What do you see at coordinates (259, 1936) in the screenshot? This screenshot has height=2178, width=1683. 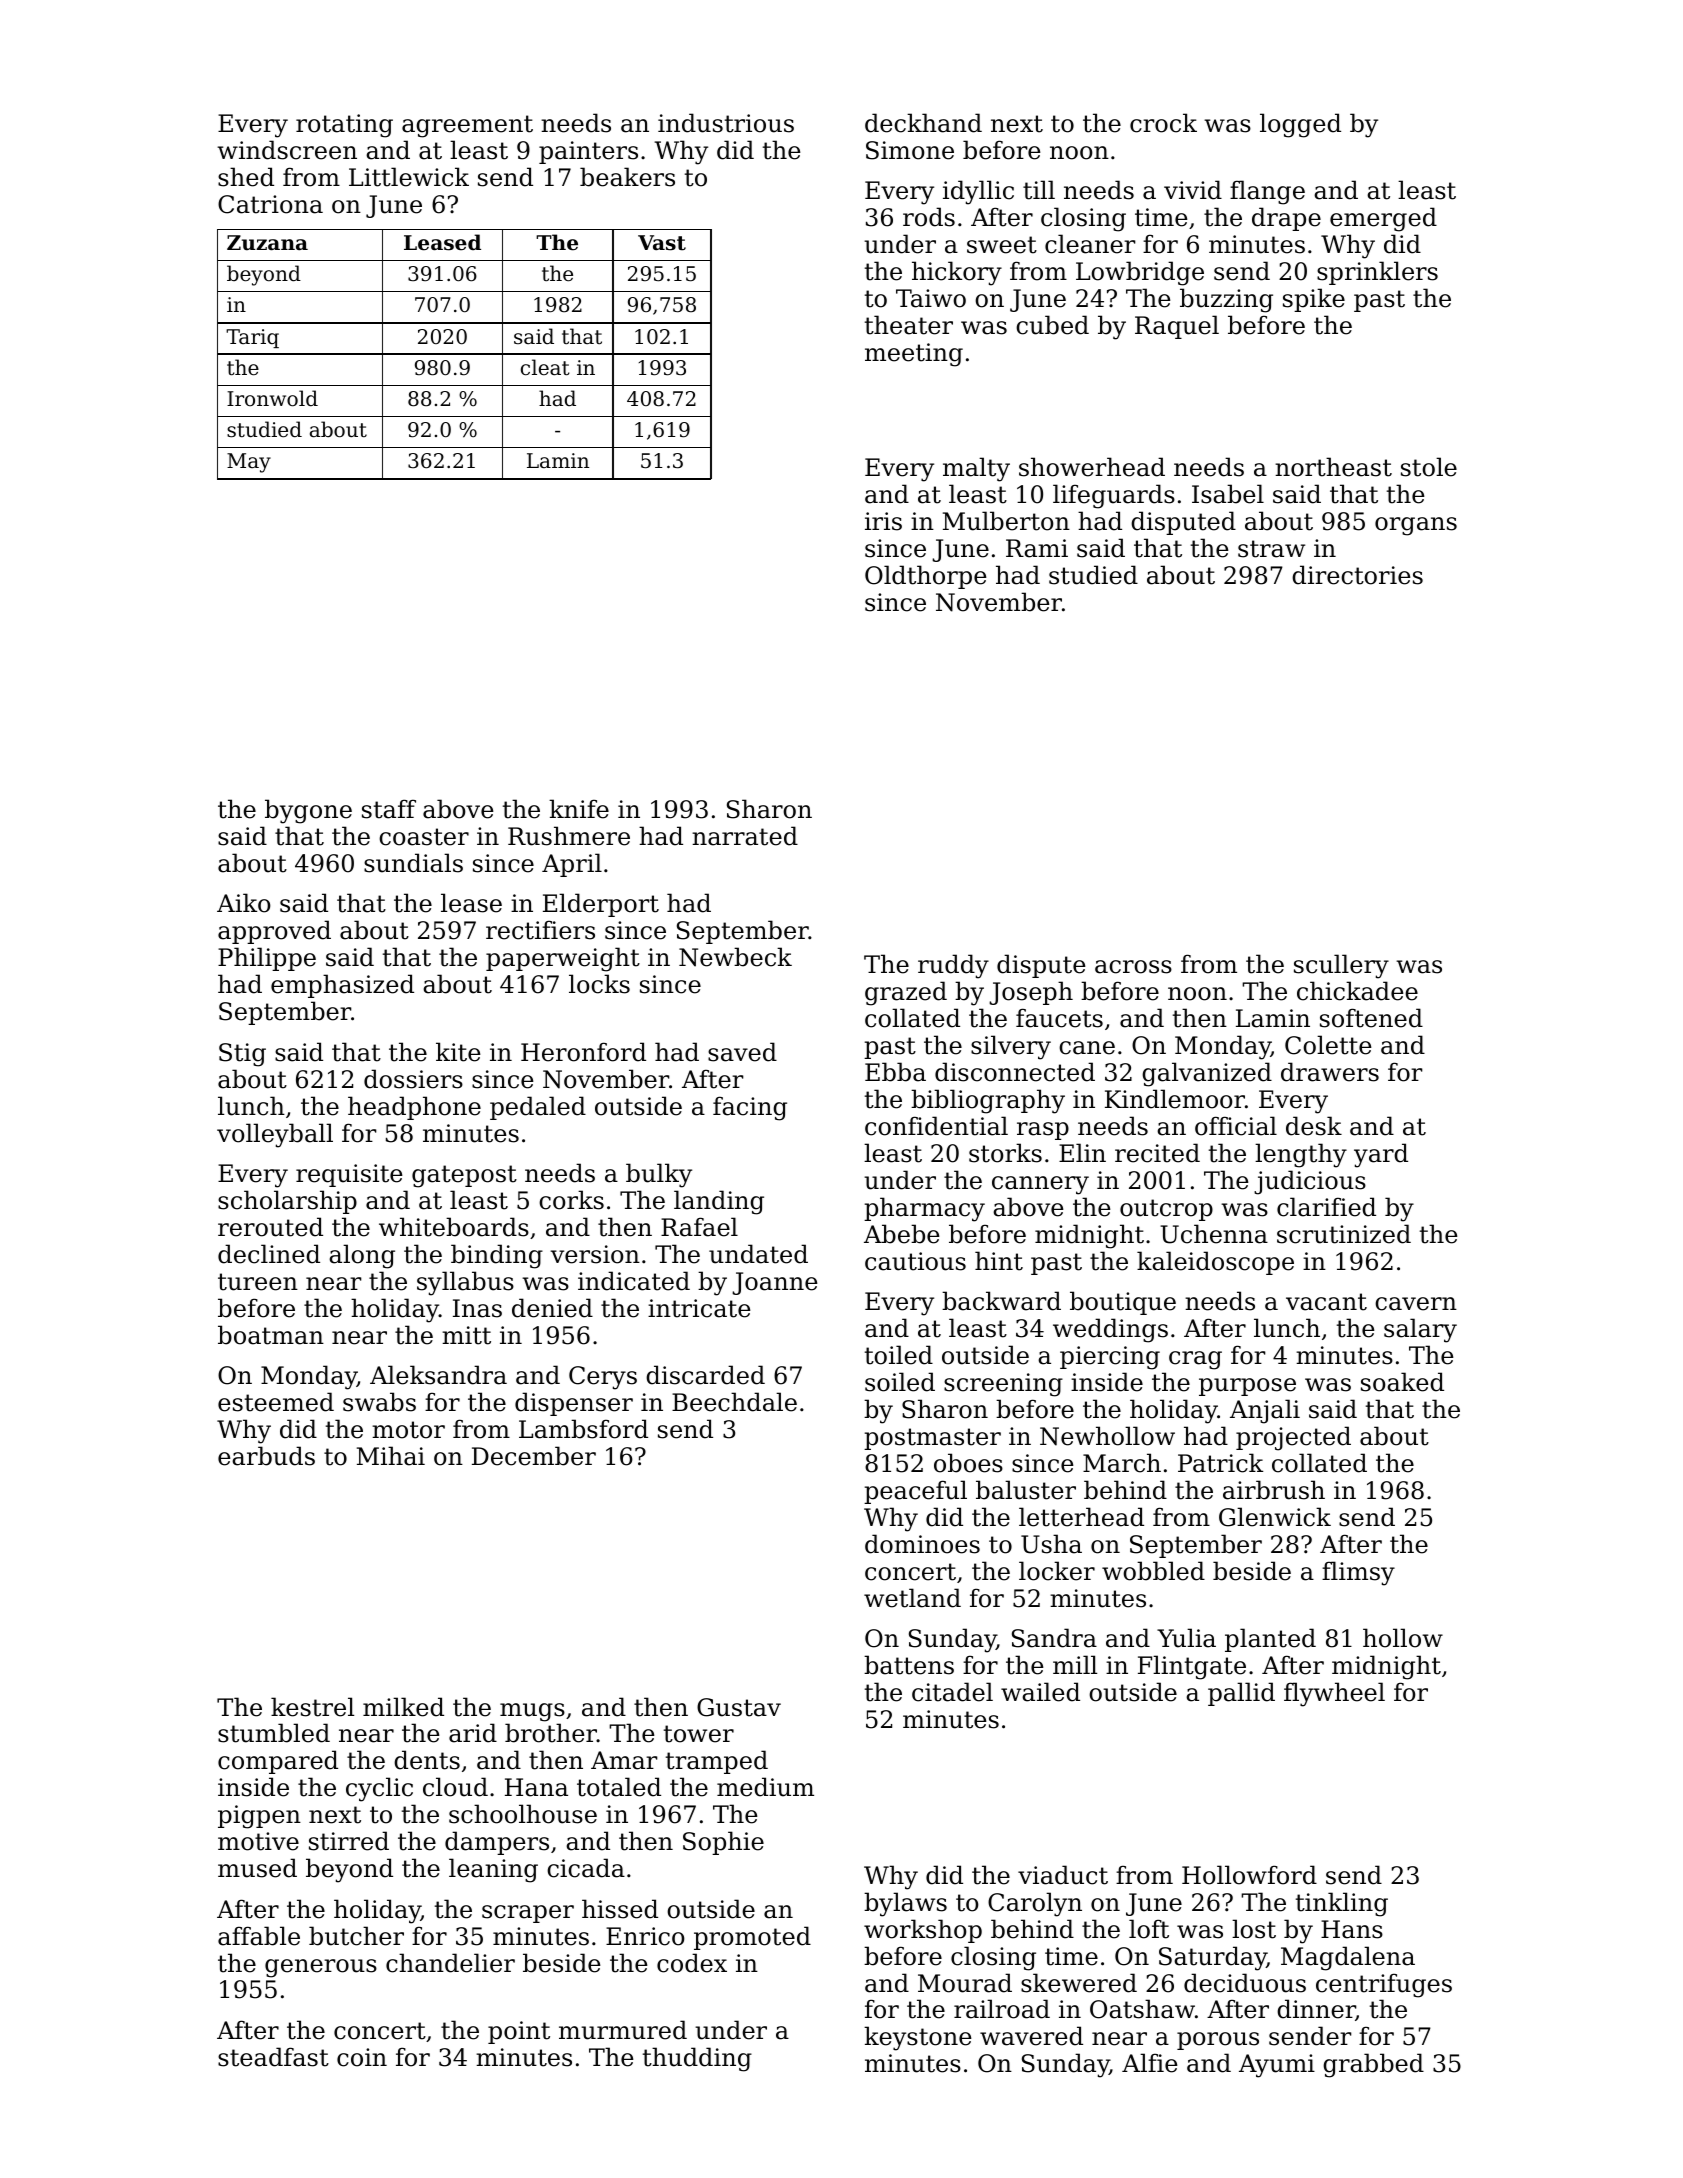 I see `affable` at bounding box center [259, 1936].
